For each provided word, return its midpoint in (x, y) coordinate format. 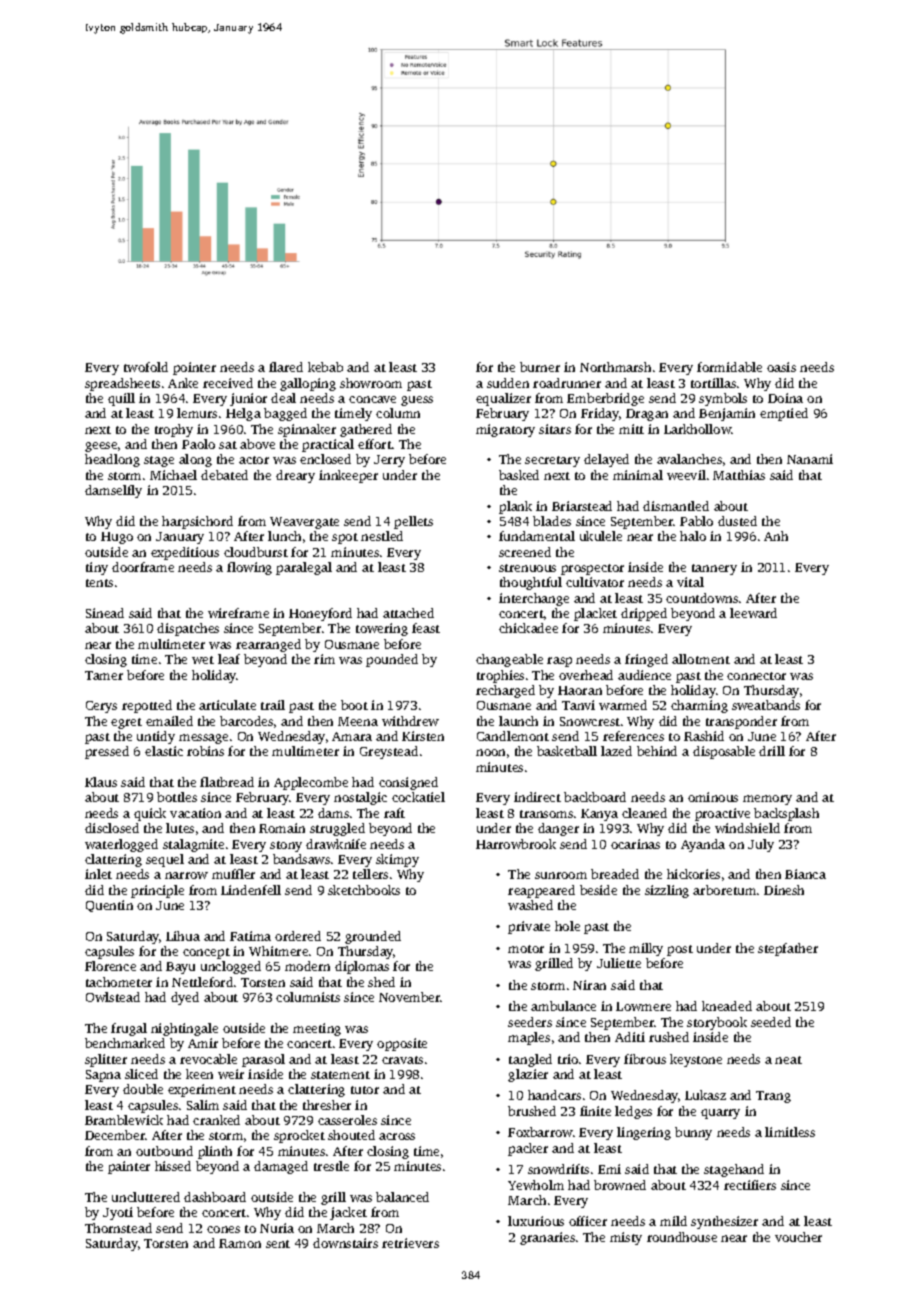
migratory (505, 430)
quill (121, 399)
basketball (567, 751)
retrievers (410, 1243)
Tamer (104, 675)
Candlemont (513, 736)
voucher (798, 1237)
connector (756, 676)
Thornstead (118, 1228)
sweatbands (766, 705)
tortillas (713, 383)
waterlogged (121, 845)
